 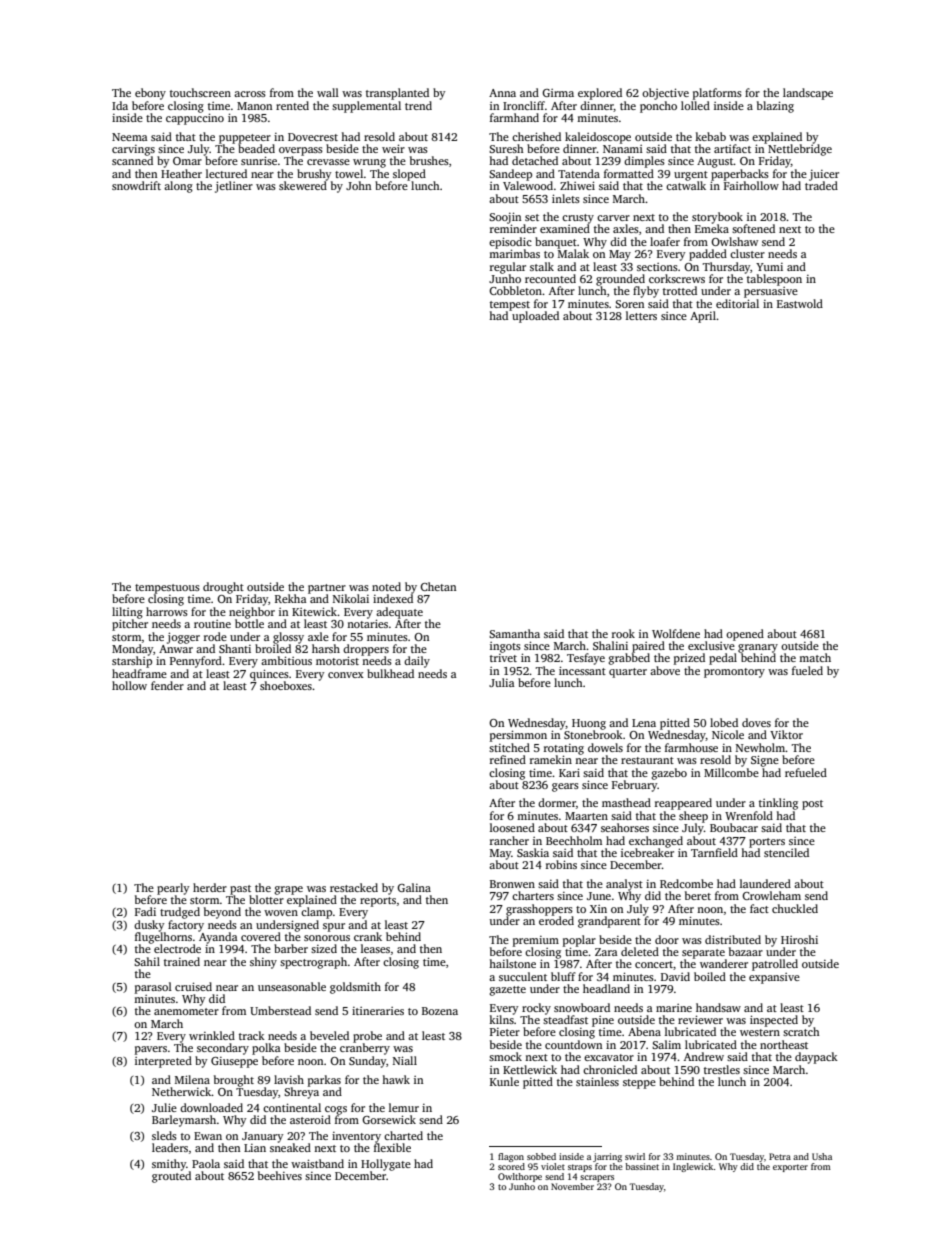 What do you see at coordinates (178, 187) in the document?
I see `along` at bounding box center [178, 187].
